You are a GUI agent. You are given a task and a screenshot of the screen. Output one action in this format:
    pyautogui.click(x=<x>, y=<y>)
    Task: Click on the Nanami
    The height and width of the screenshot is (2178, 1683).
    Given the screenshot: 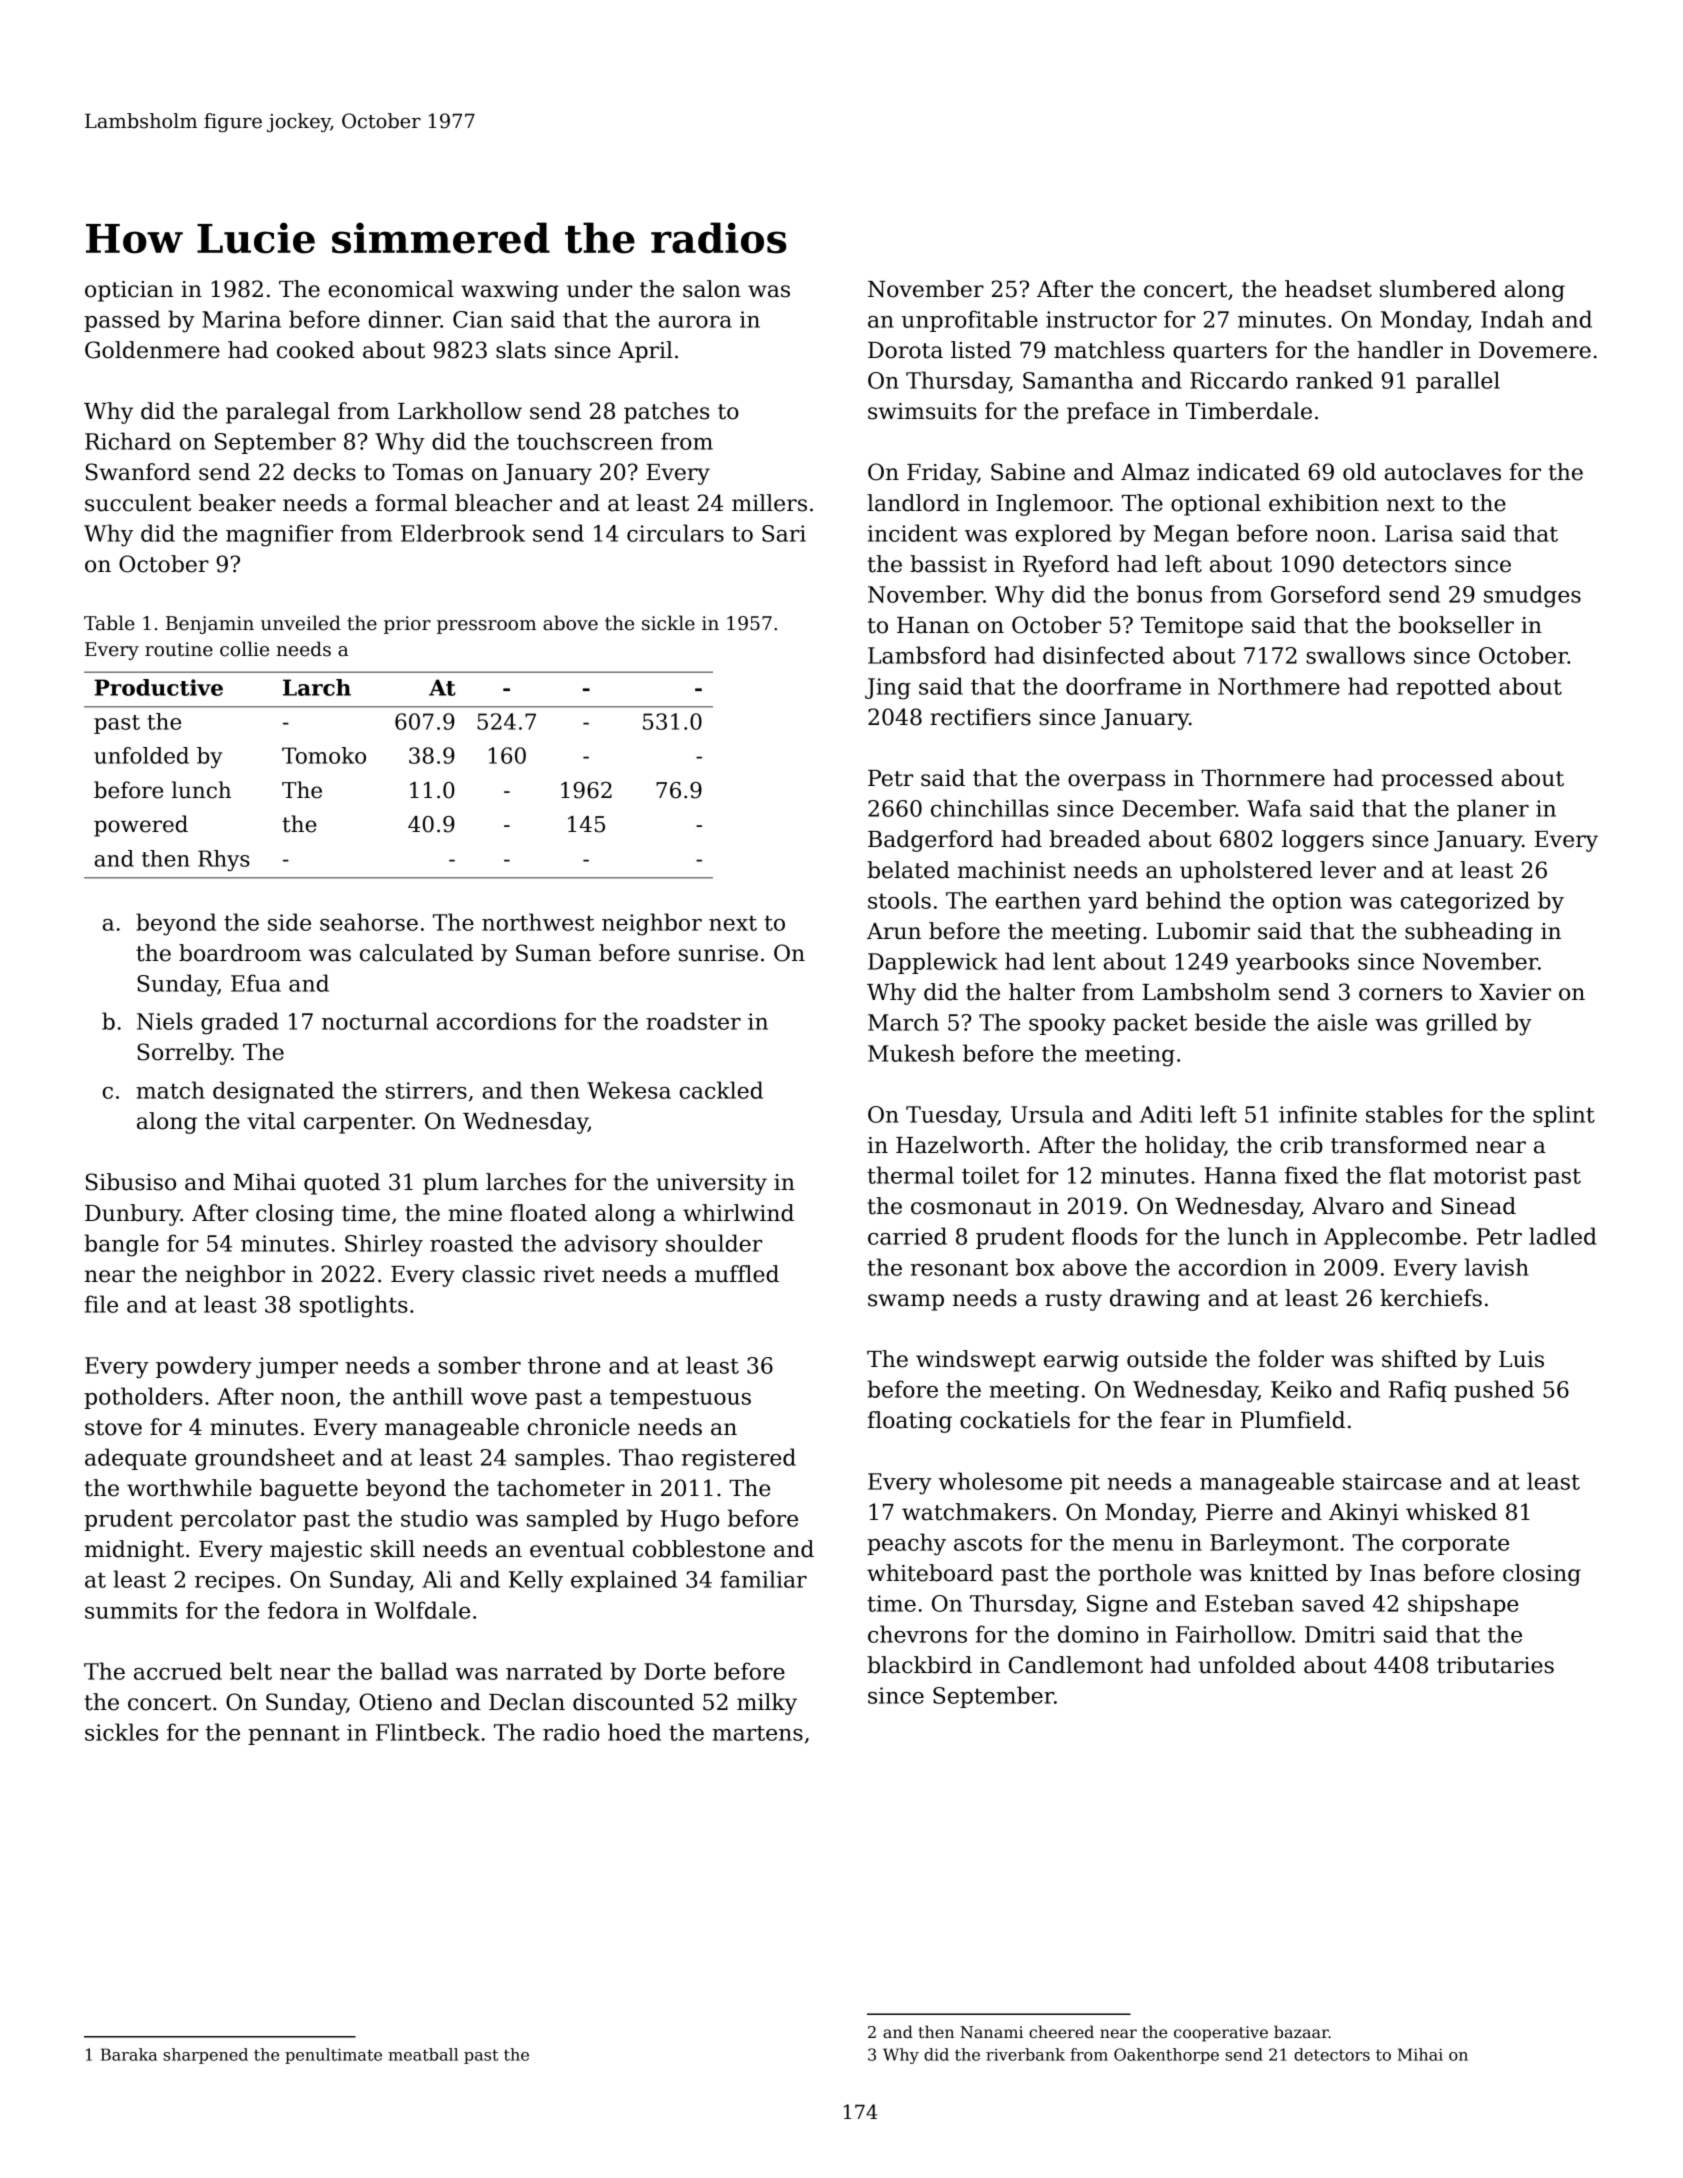 What is the action you would take?
    pyautogui.click(x=991, y=2032)
